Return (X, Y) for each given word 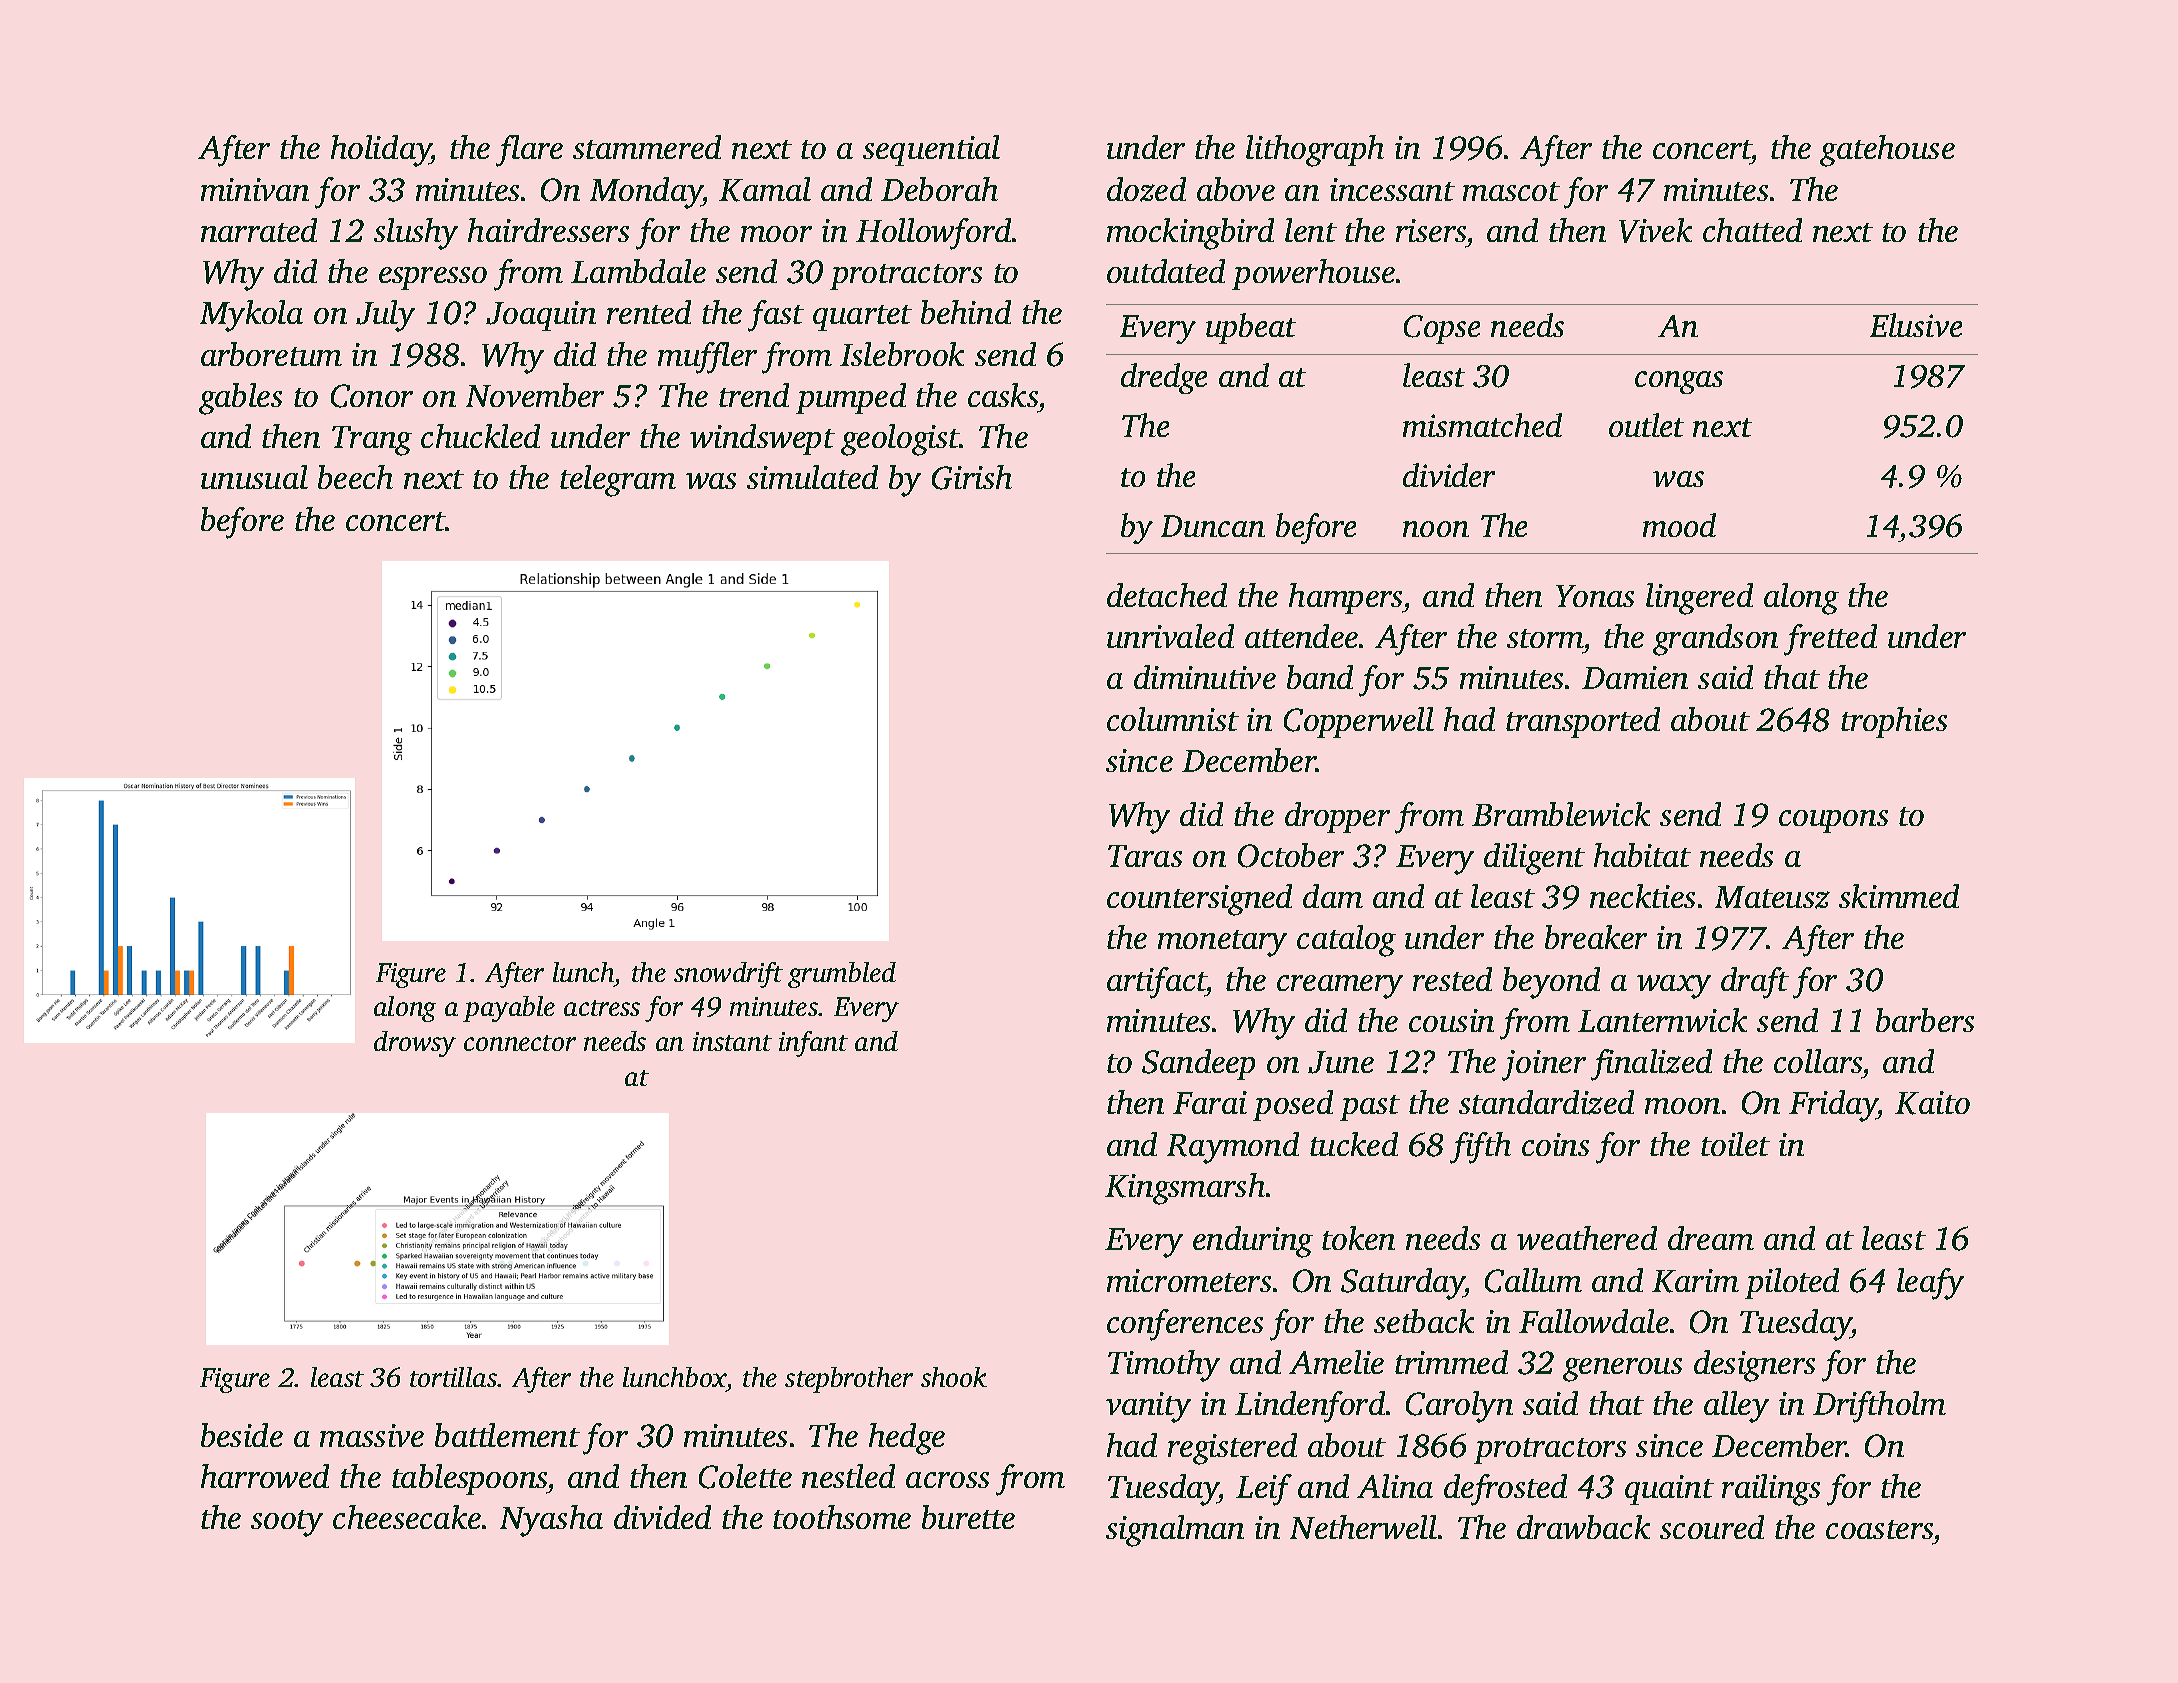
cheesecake (407, 1517)
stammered (647, 147)
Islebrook (902, 354)
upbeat (1251, 328)
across (947, 1480)
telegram (618, 481)
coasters (1879, 1529)
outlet (1646, 425)
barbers (1925, 1020)
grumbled (842, 975)
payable (509, 1009)
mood (1679, 525)
